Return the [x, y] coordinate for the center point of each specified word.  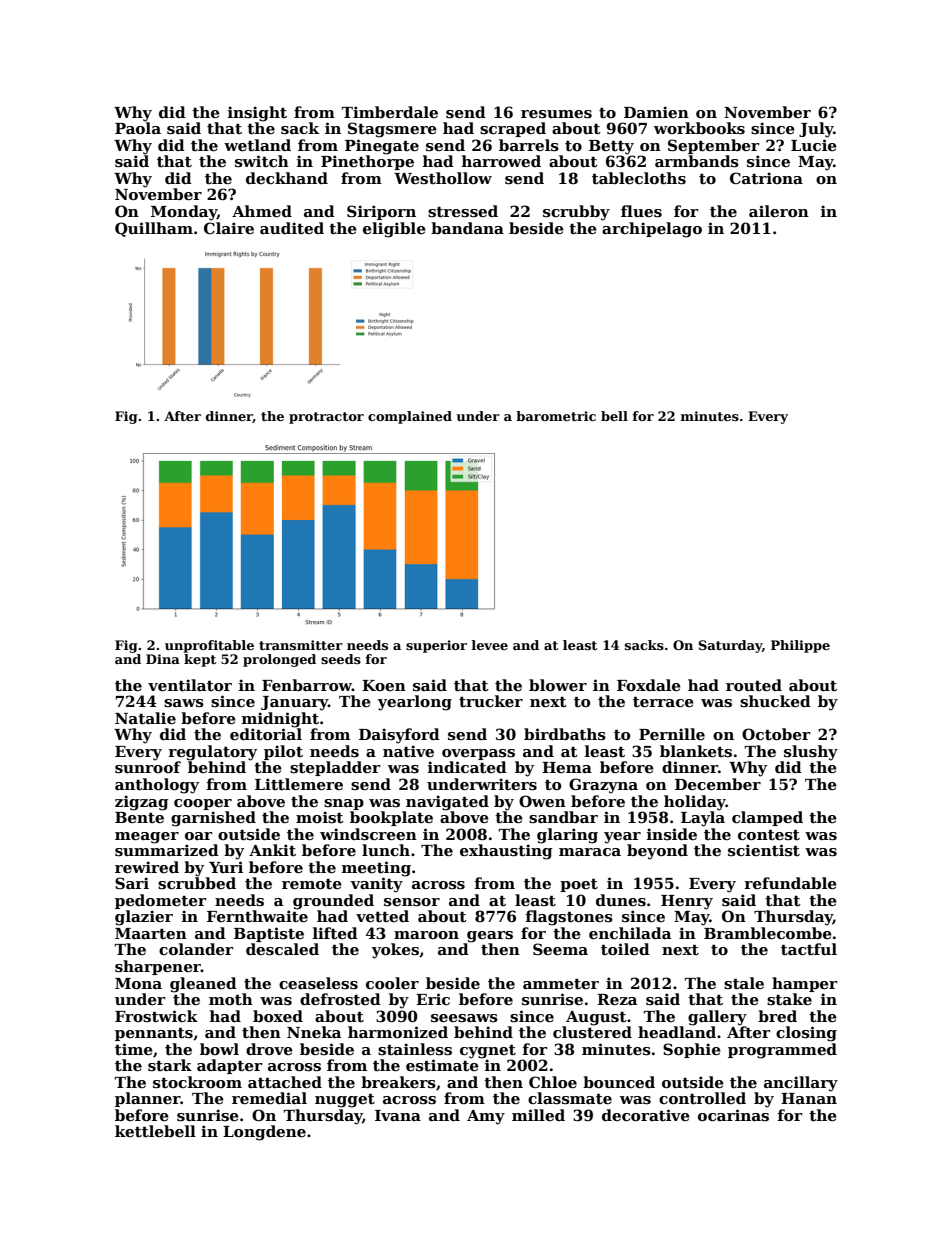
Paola [138, 128]
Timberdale [389, 112]
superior [436, 646]
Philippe [800, 646]
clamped [767, 818]
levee [489, 645]
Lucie [814, 145]
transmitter [301, 645]
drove [269, 1049]
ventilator [190, 685]
